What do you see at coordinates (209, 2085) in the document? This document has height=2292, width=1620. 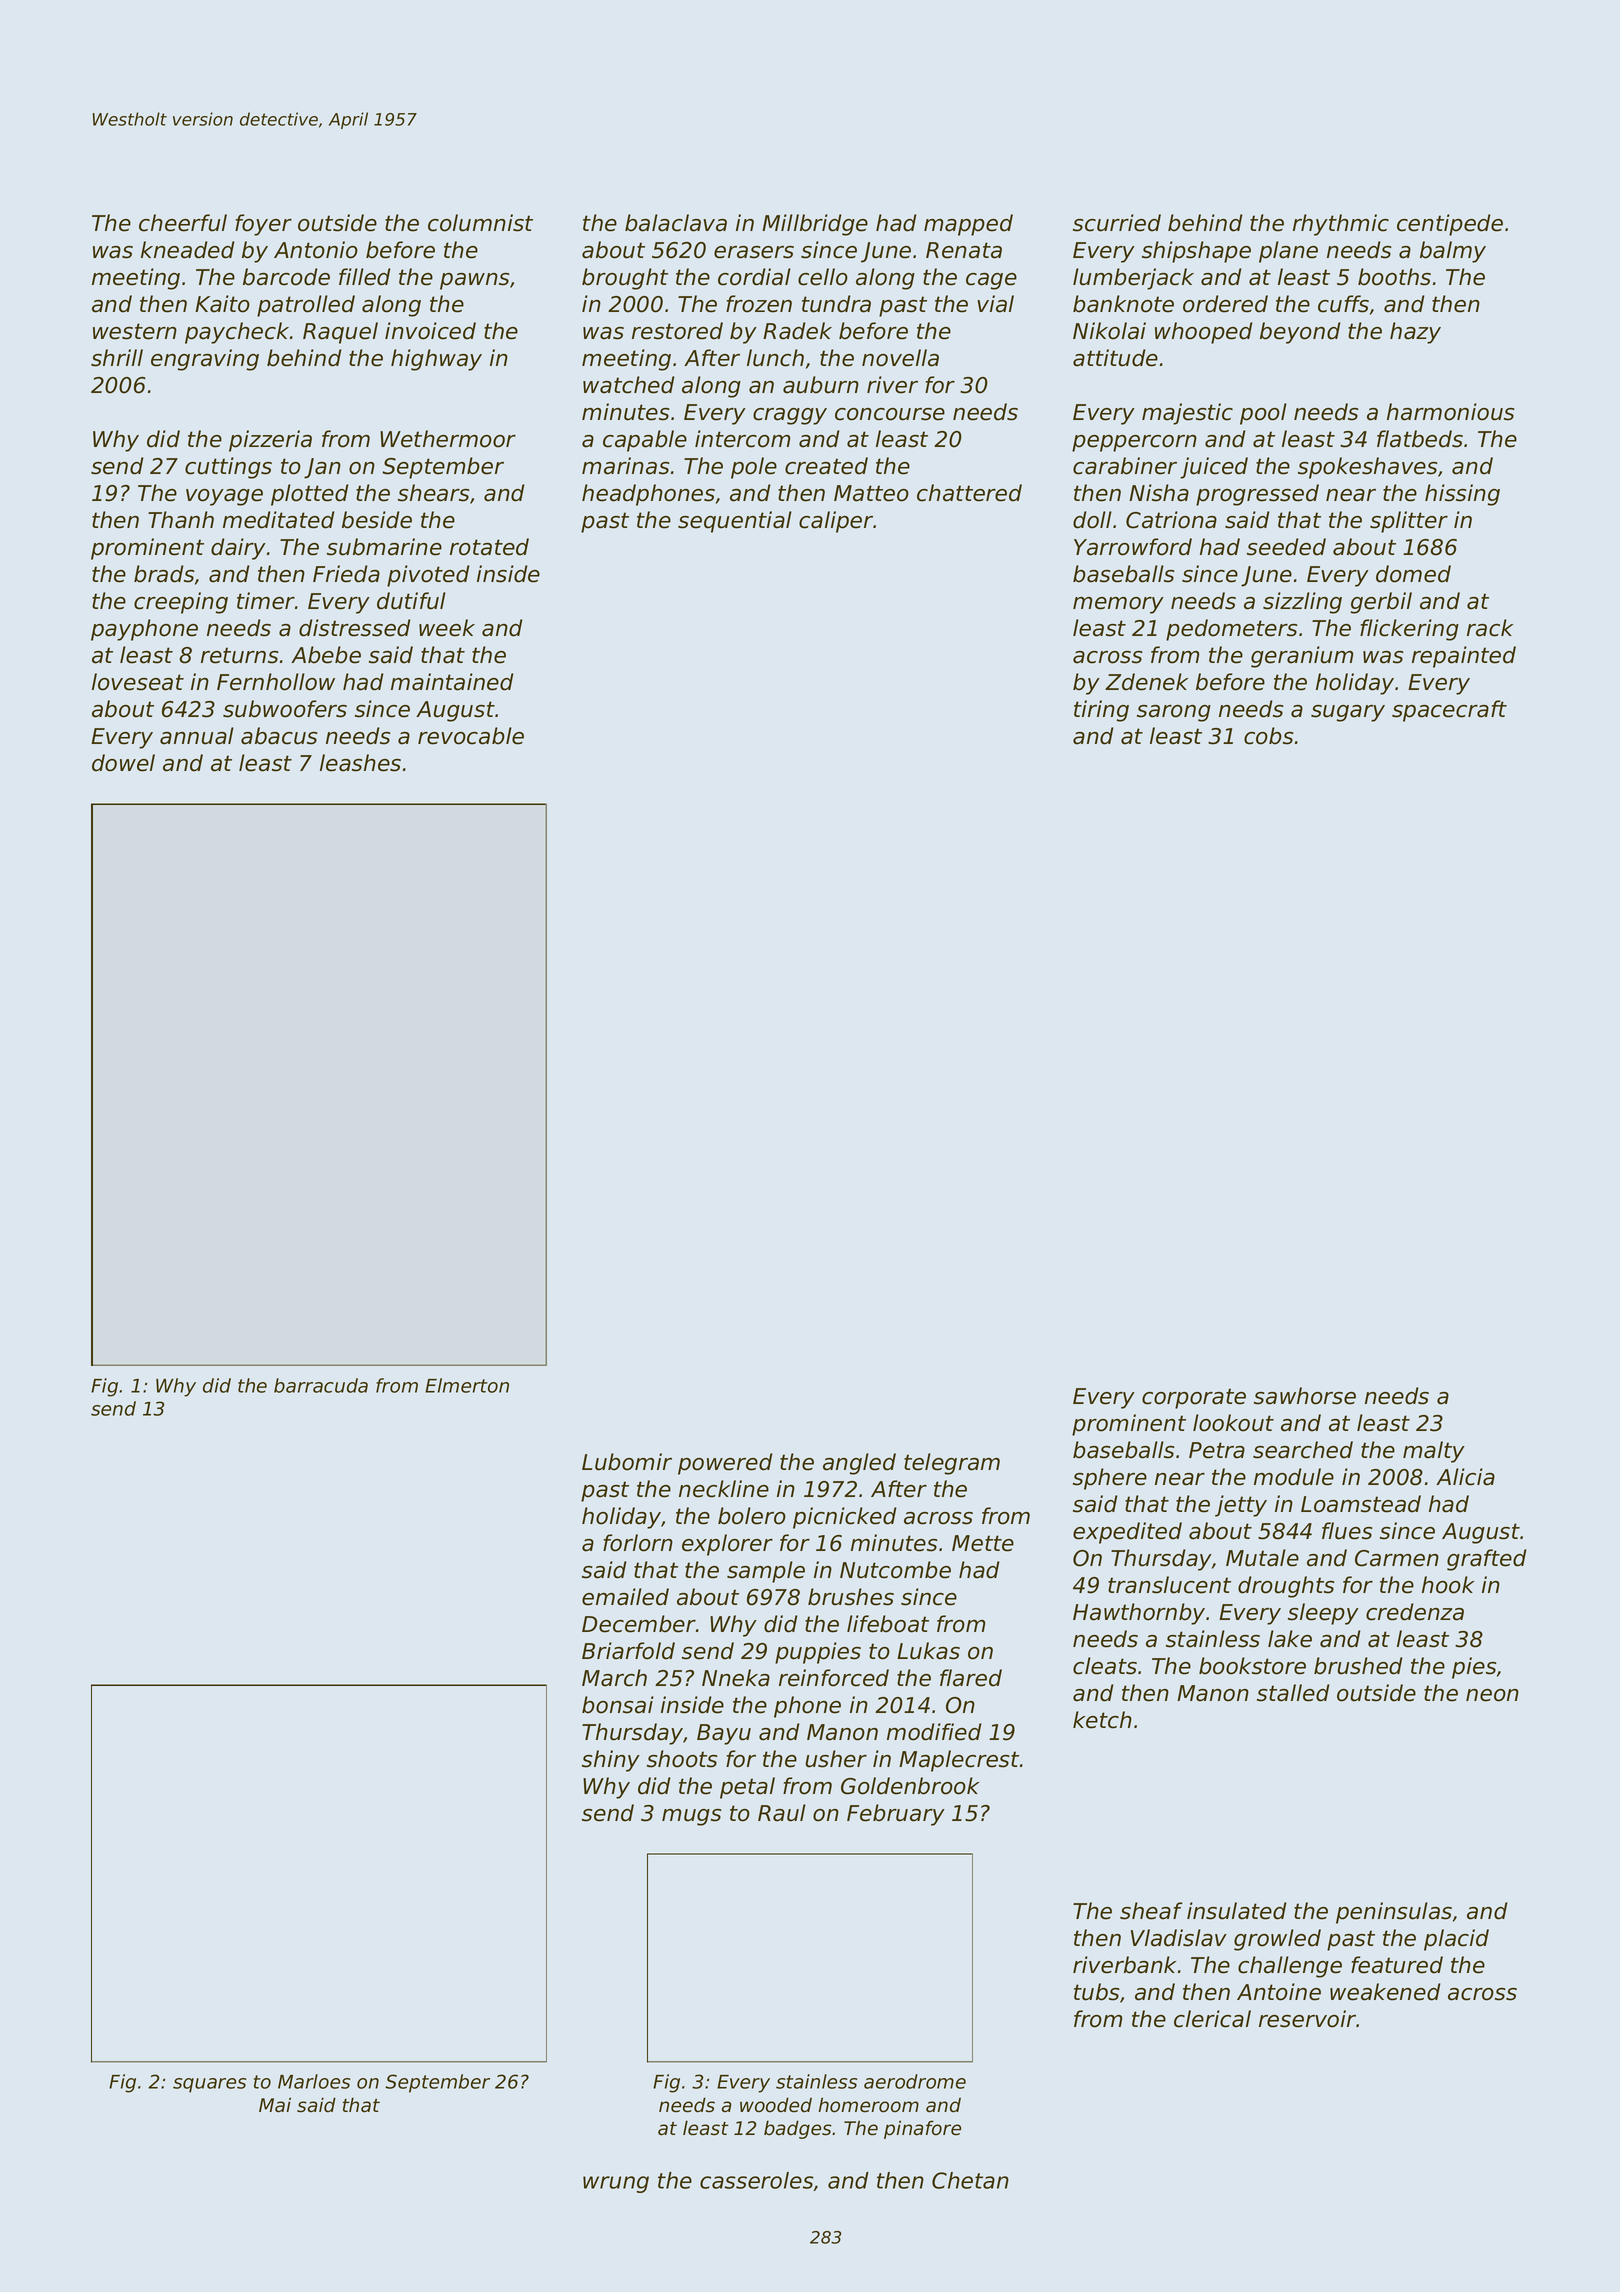 I see `squares` at bounding box center [209, 2085].
